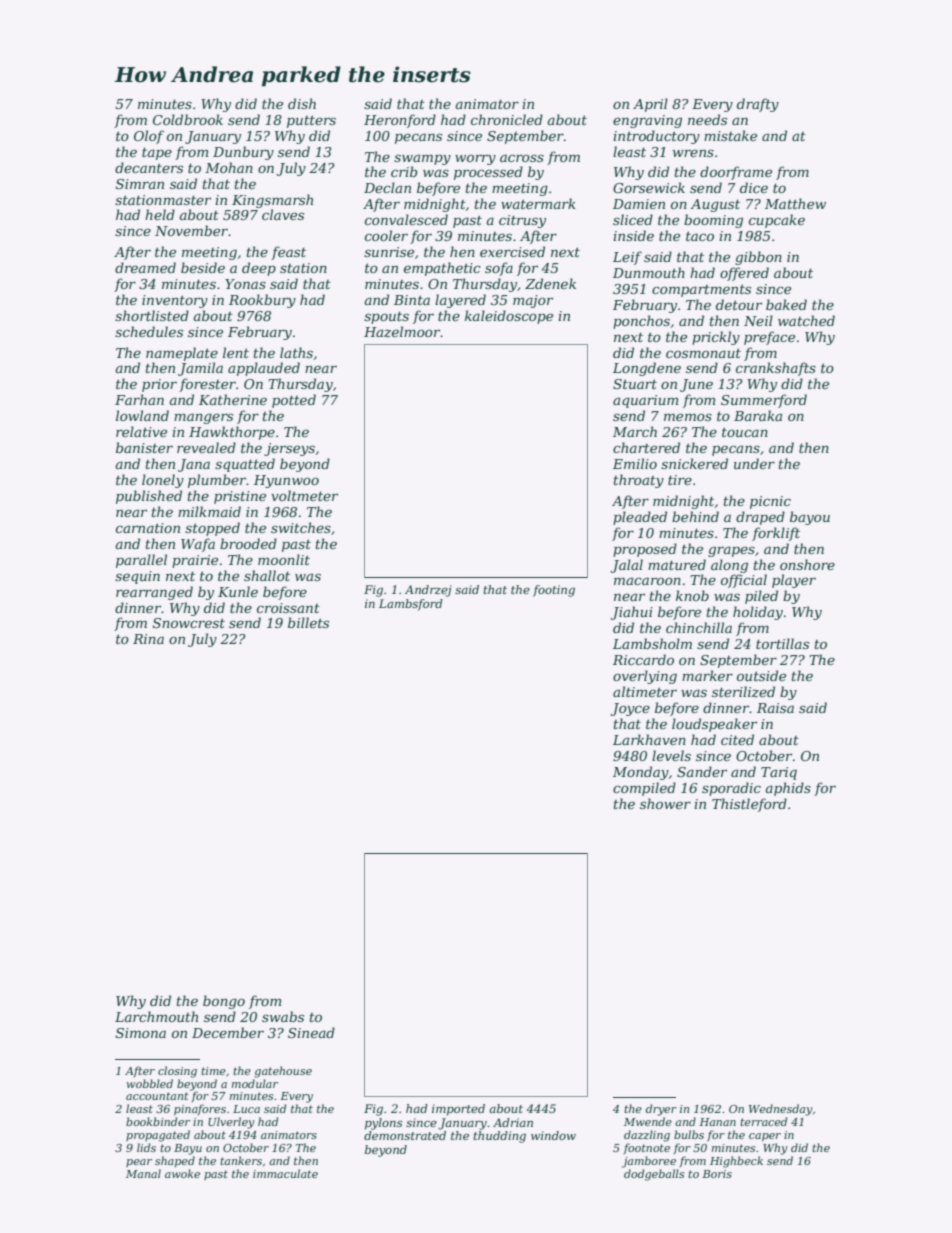 The image size is (952, 1233). What do you see at coordinates (507, 119) in the screenshot?
I see `chronicled` at bounding box center [507, 119].
